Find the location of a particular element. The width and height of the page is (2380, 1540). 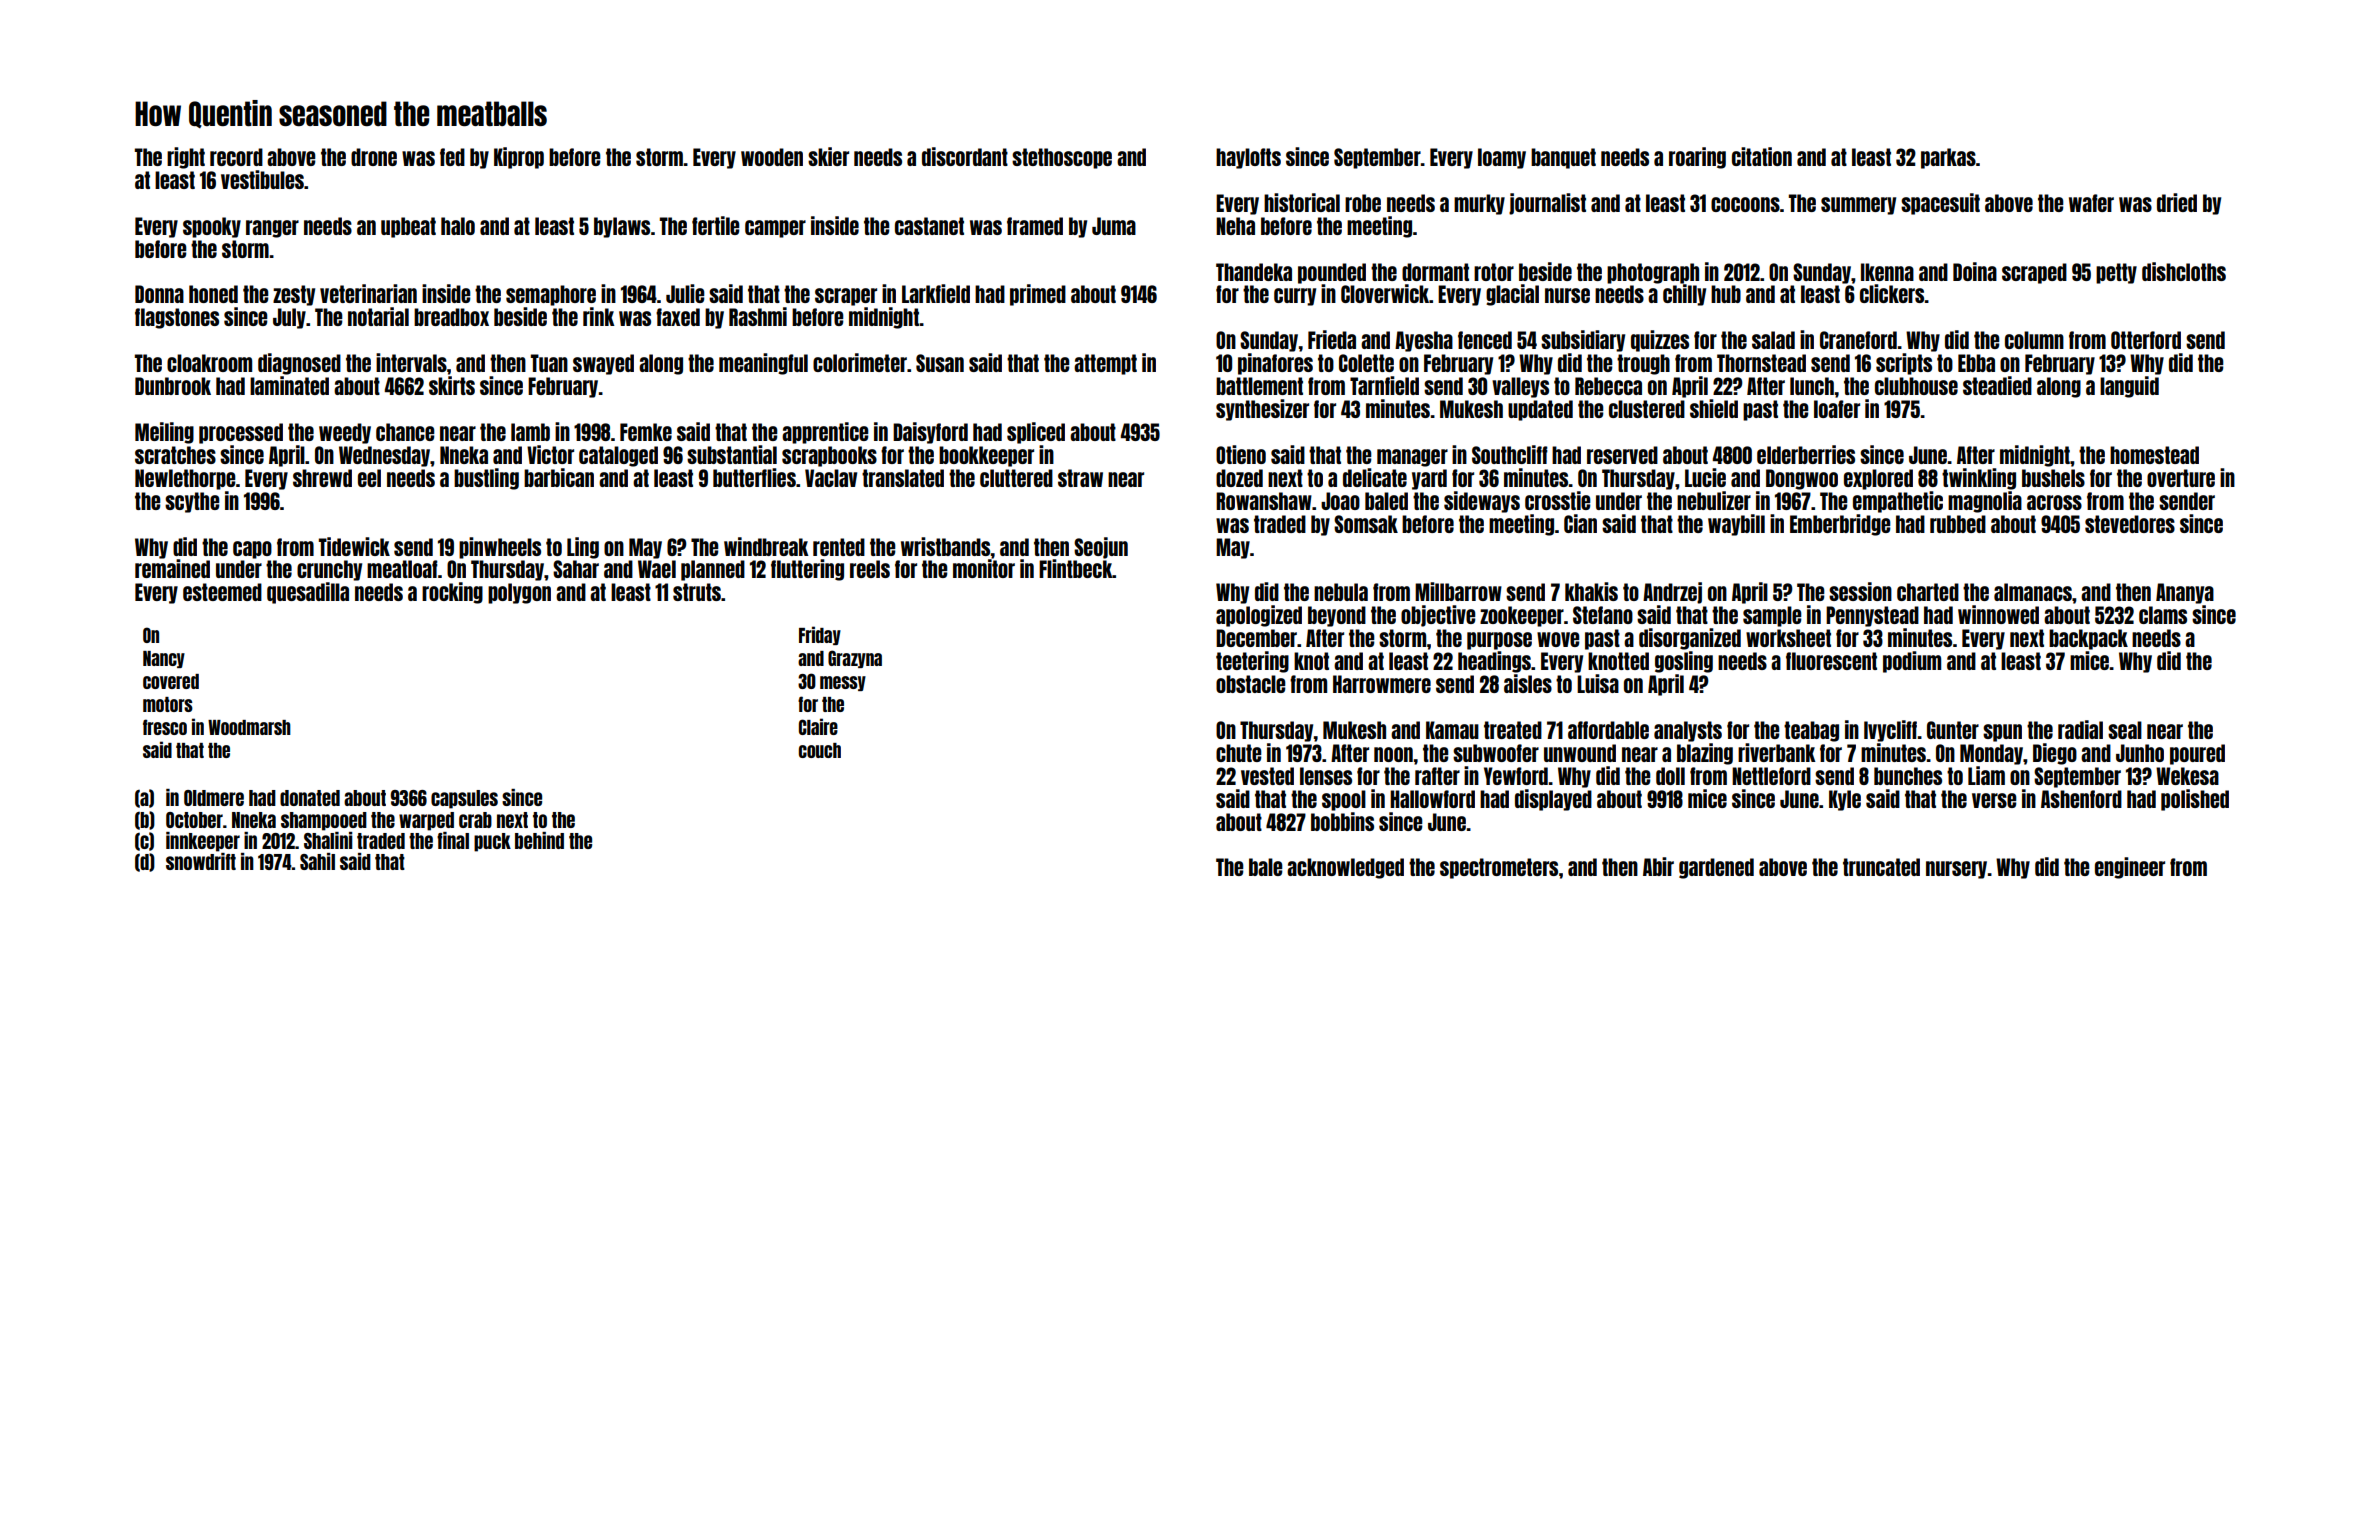

wooden is located at coordinates (772, 157).
